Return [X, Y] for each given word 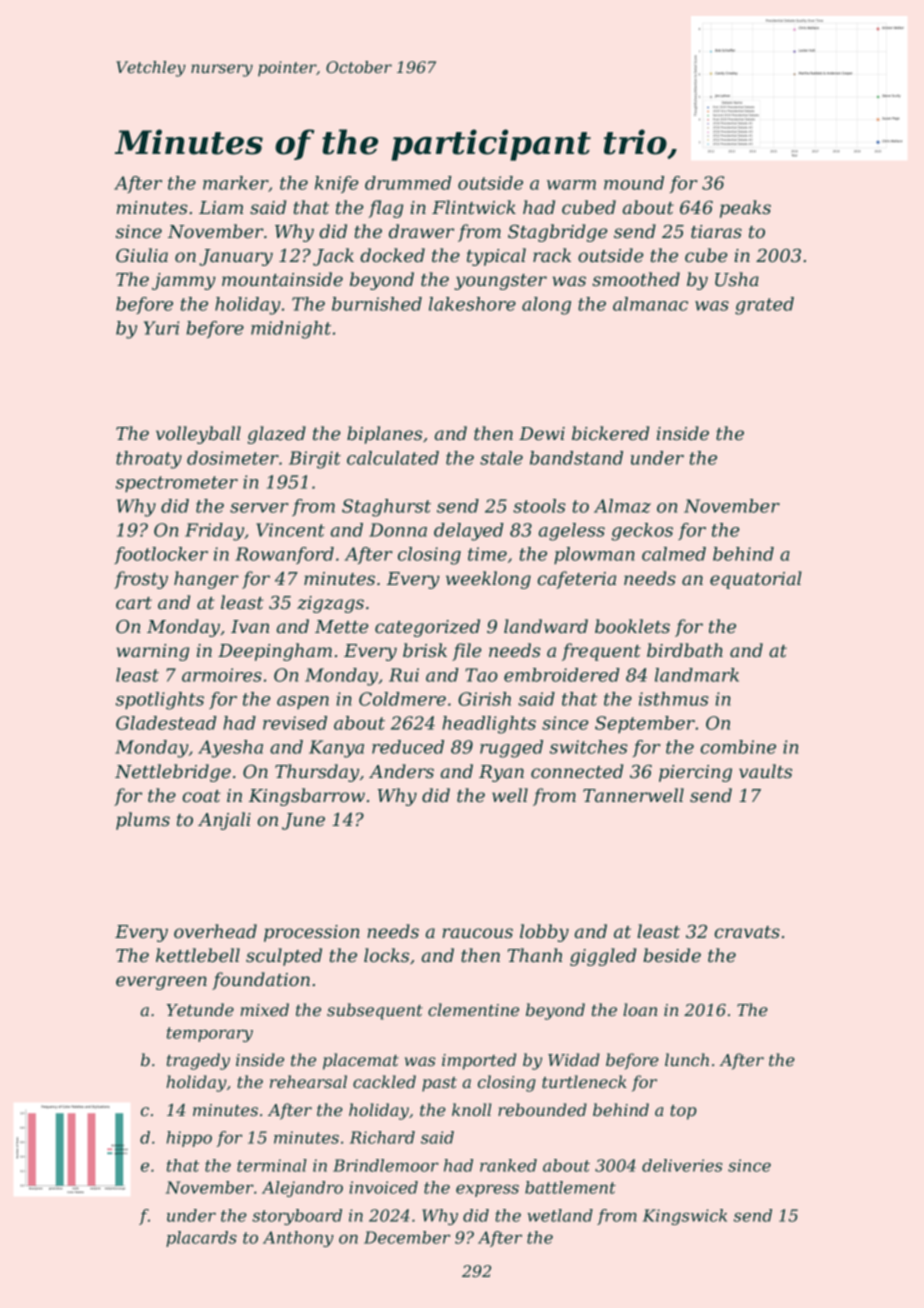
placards [201, 1239]
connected [577, 771]
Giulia [142, 255]
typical [496, 257]
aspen [303, 702]
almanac [650, 304]
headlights [489, 725]
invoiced [383, 1187]
